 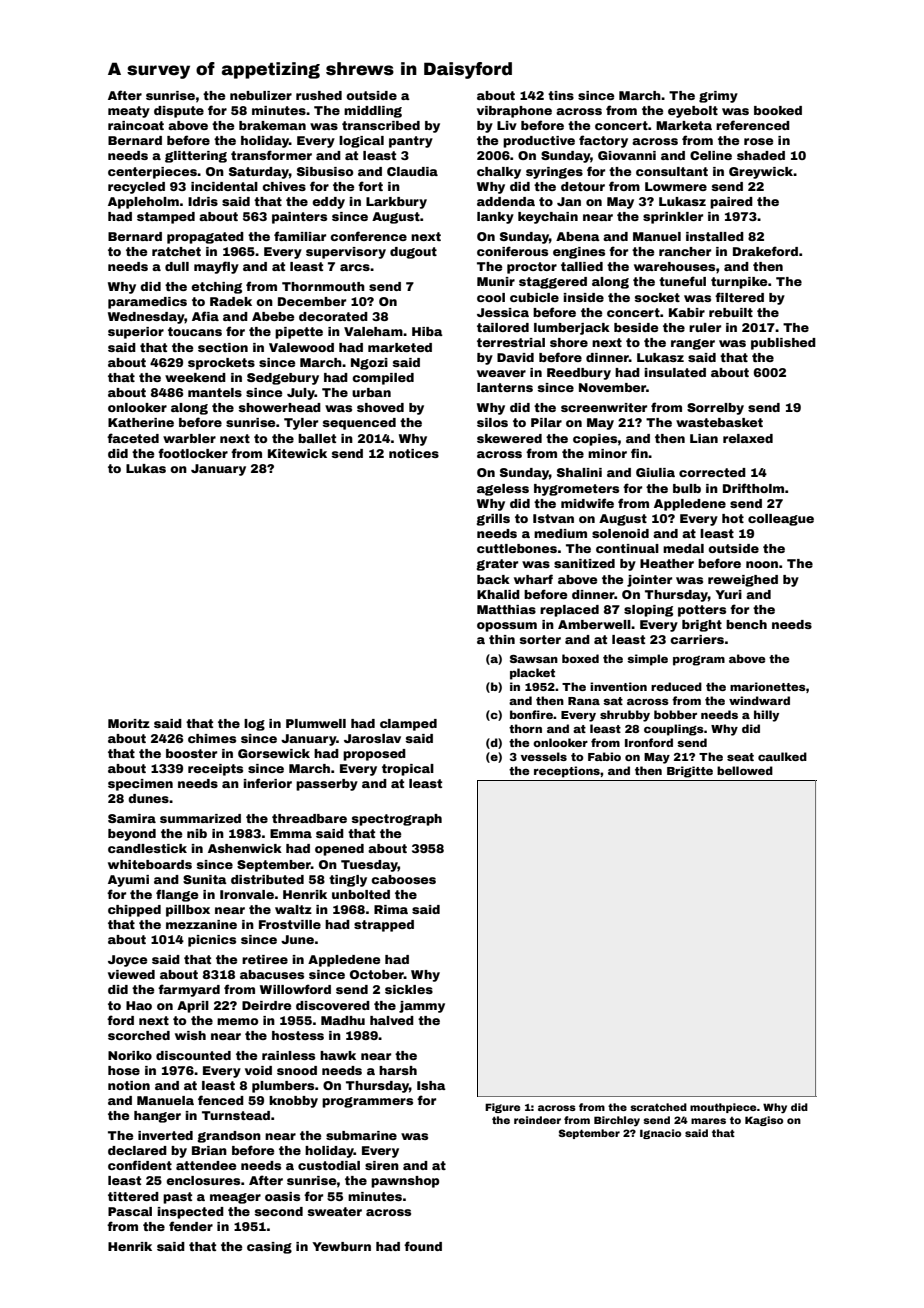 I want to click on socket, so click(x=657, y=297).
